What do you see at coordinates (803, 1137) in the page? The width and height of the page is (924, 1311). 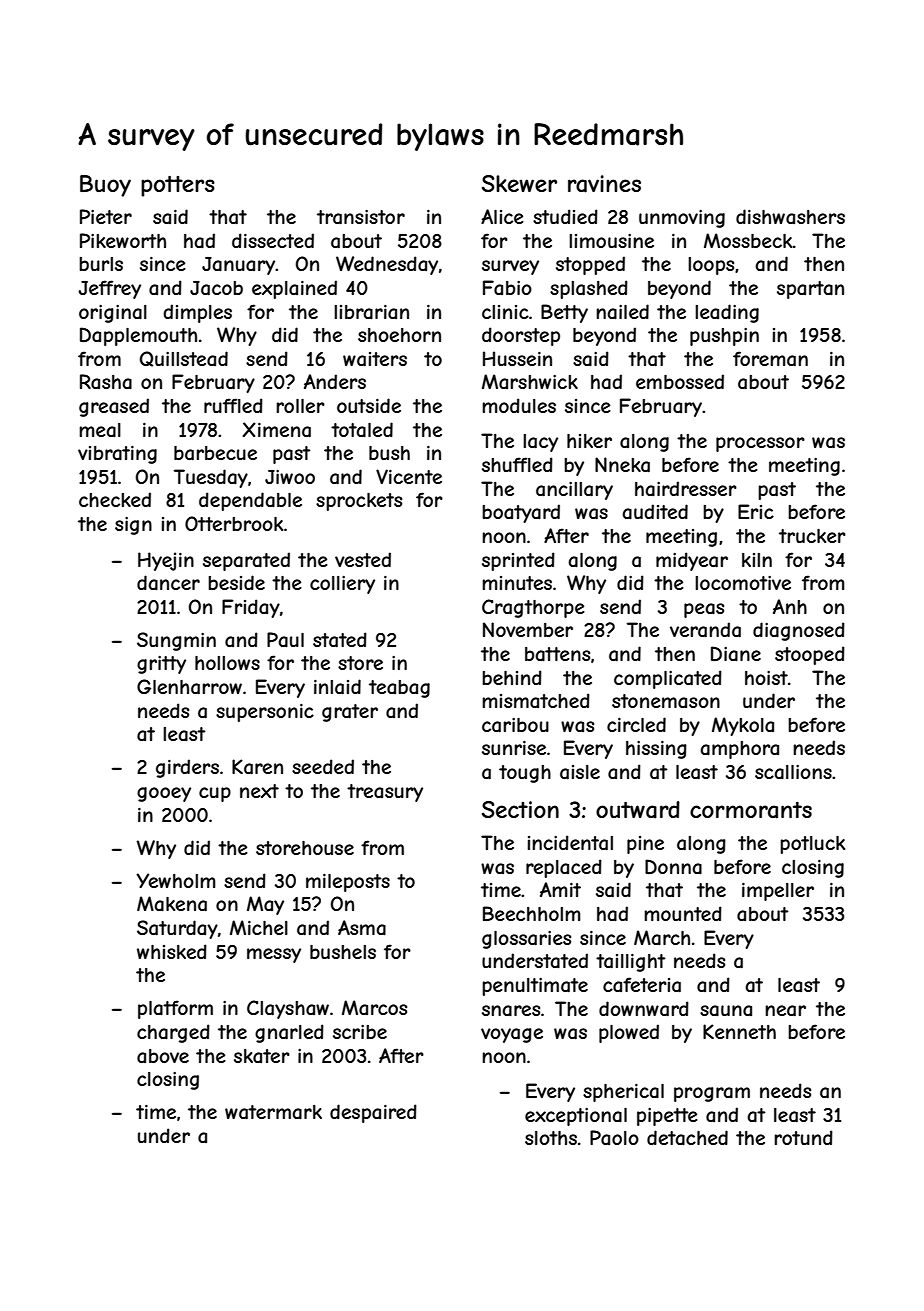 I see `rotund` at bounding box center [803, 1137].
